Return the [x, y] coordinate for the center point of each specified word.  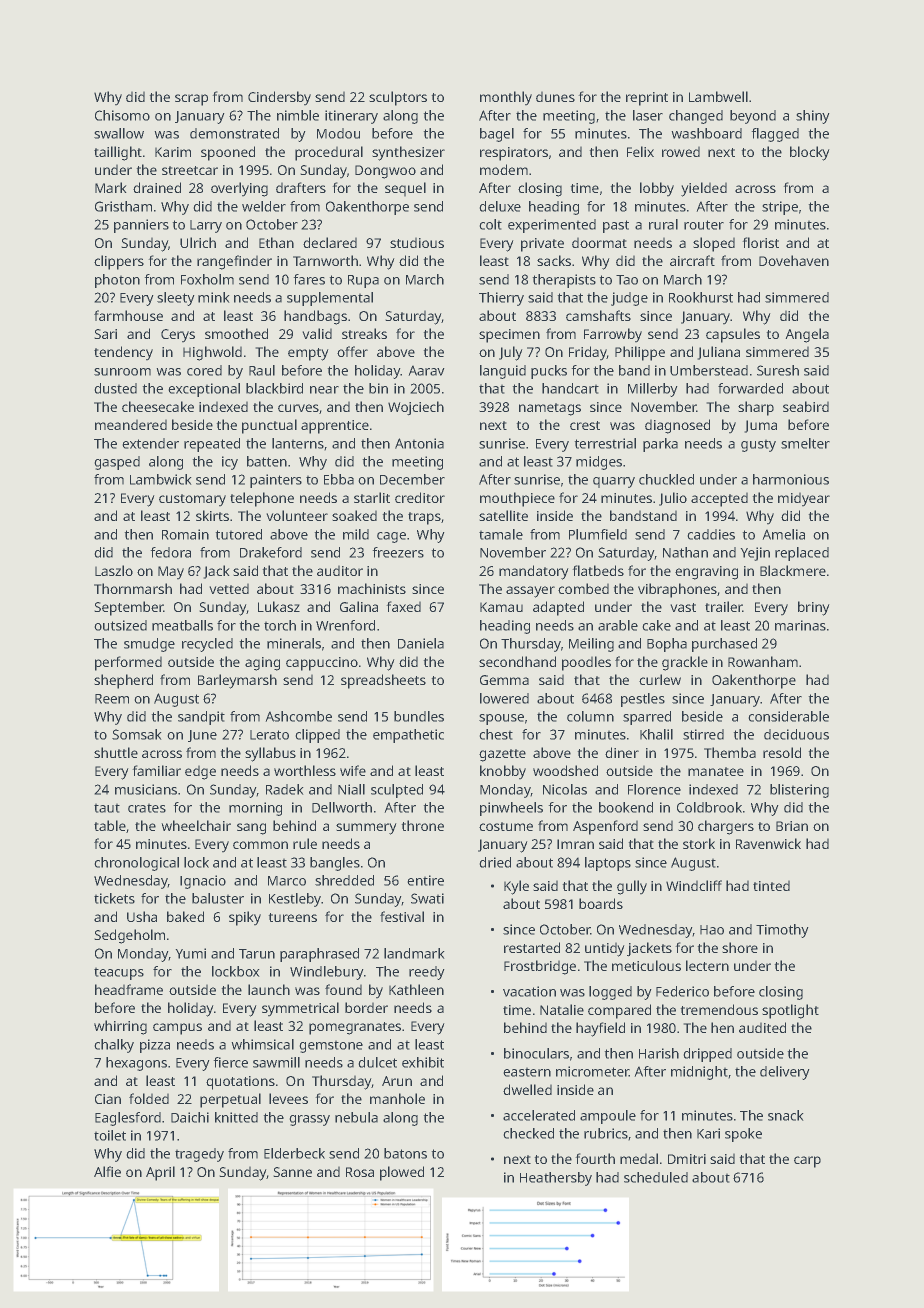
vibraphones [677, 590]
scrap [191, 100]
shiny [813, 117]
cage [391, 537]
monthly [506, 98]
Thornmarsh [133, 588]
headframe [129, 989]
